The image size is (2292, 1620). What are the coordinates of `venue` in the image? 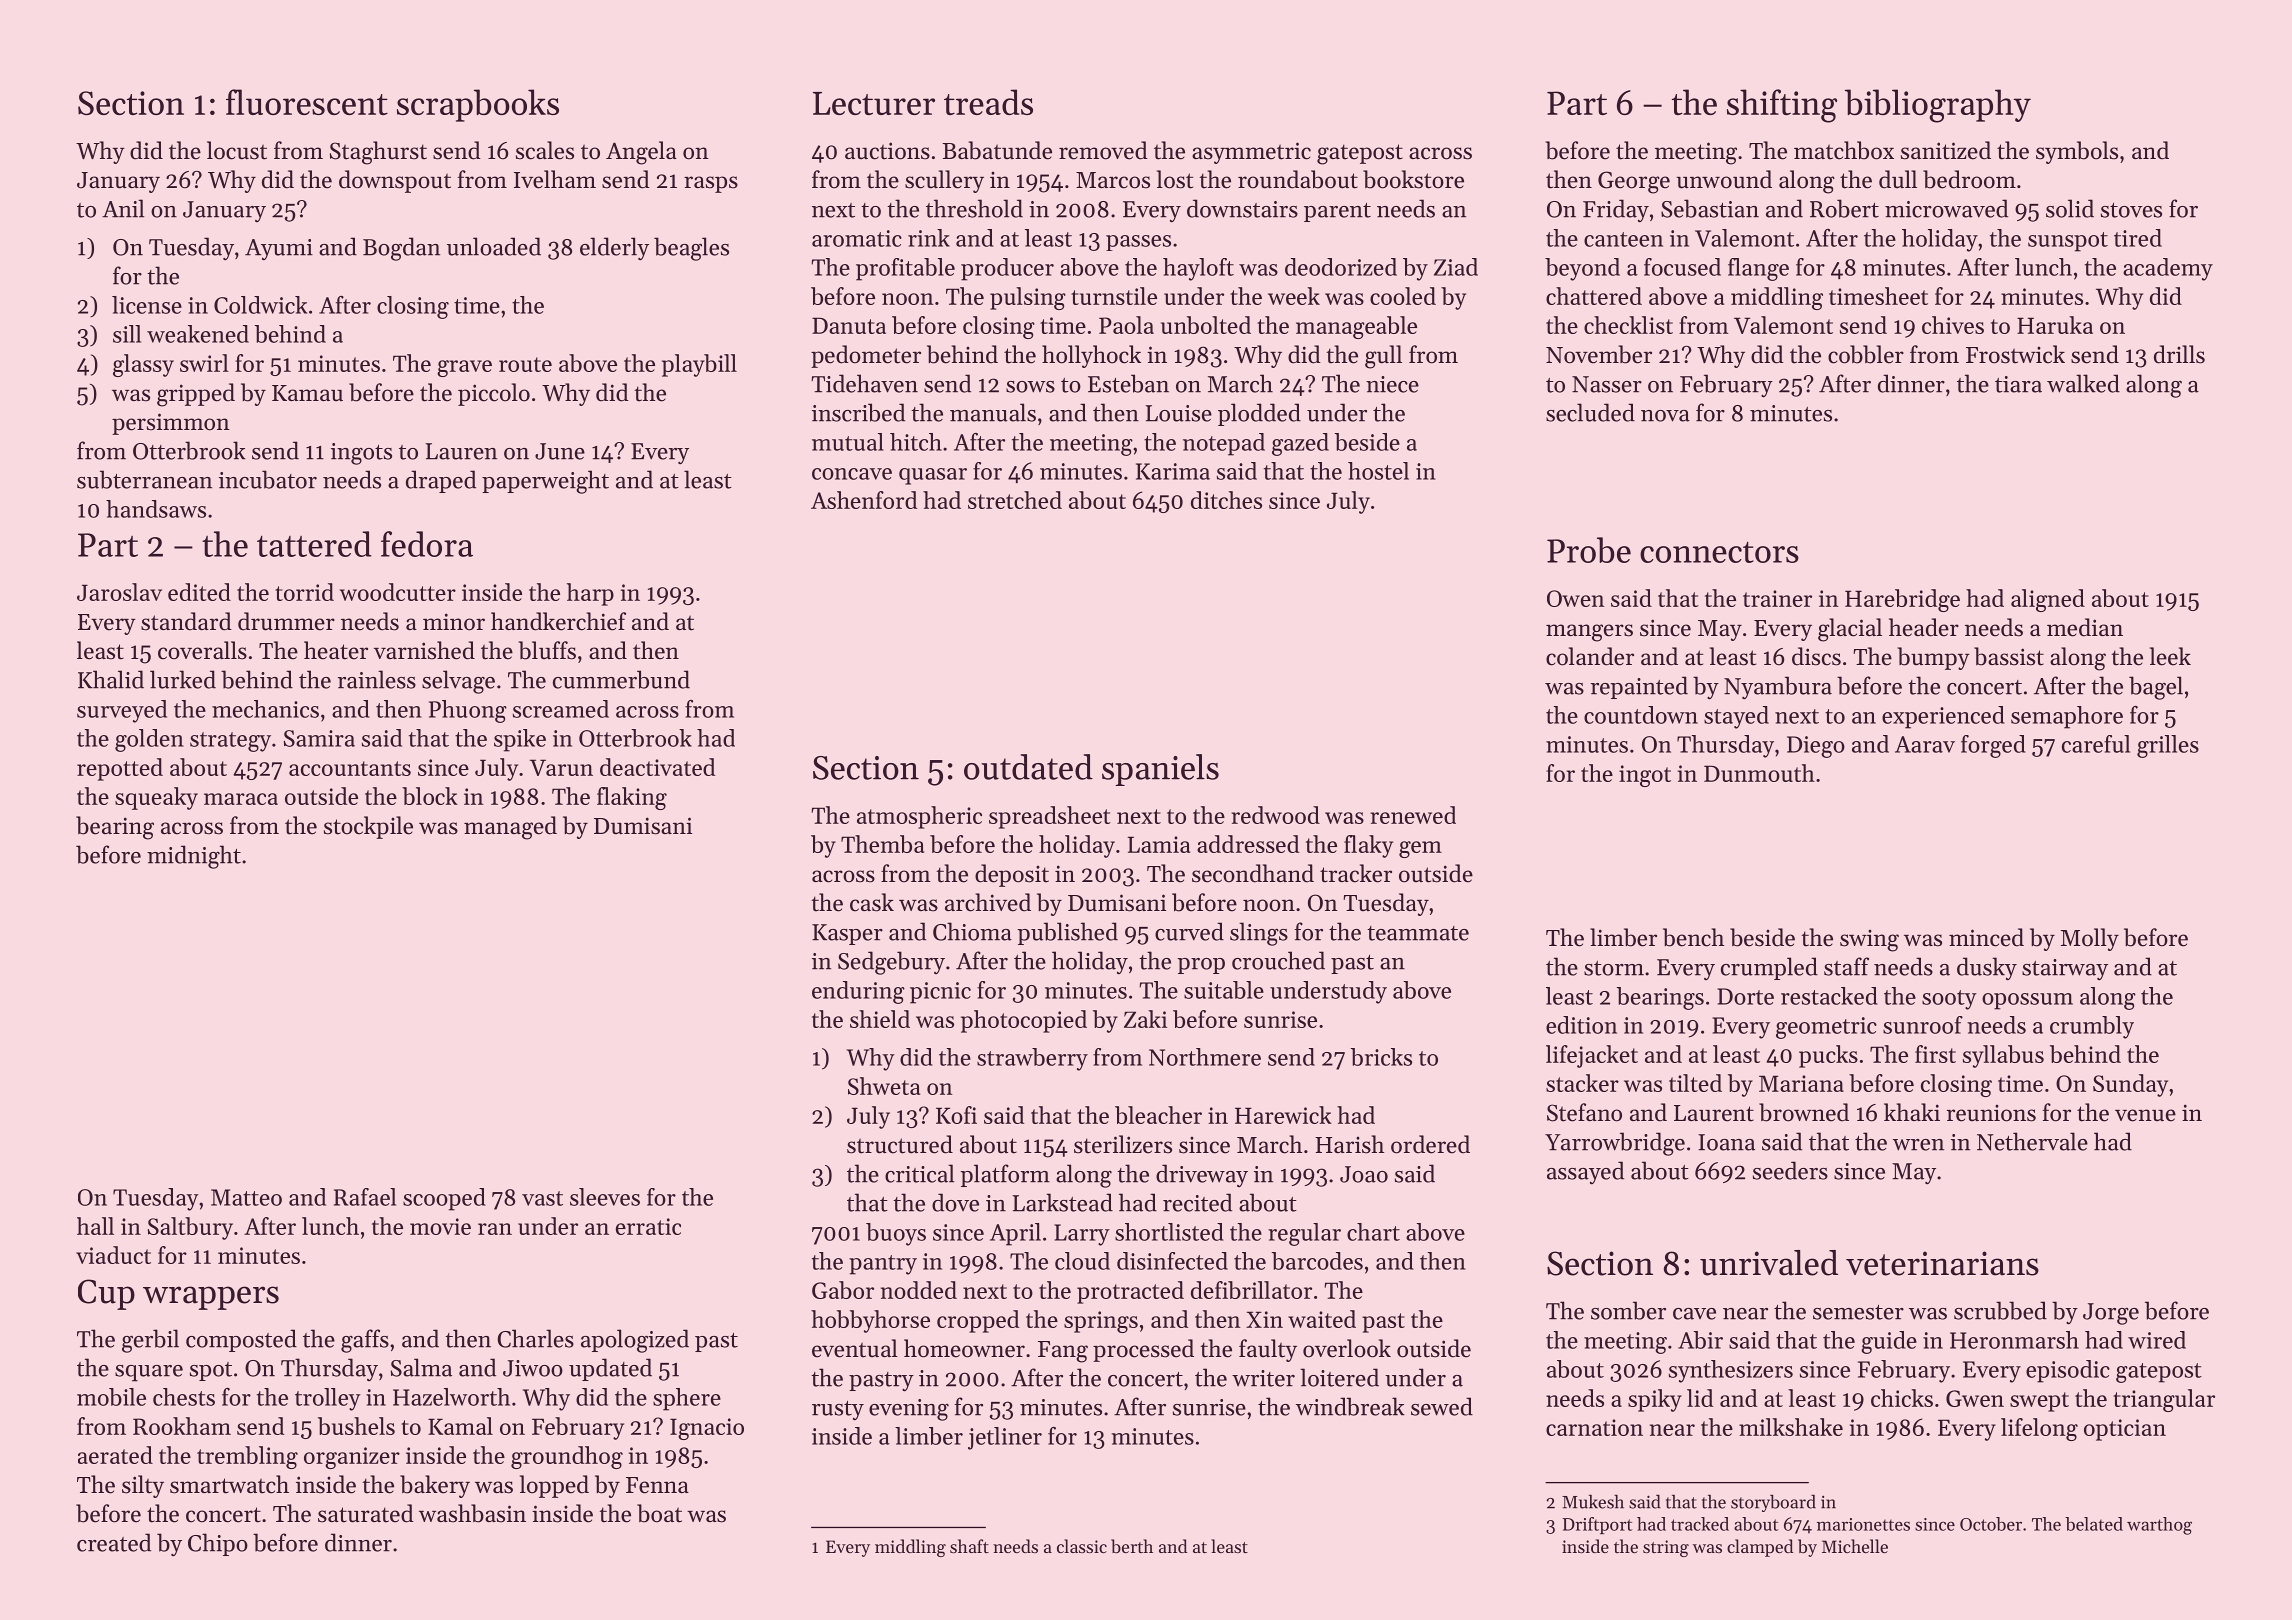 It's located at (2145, 1115).
